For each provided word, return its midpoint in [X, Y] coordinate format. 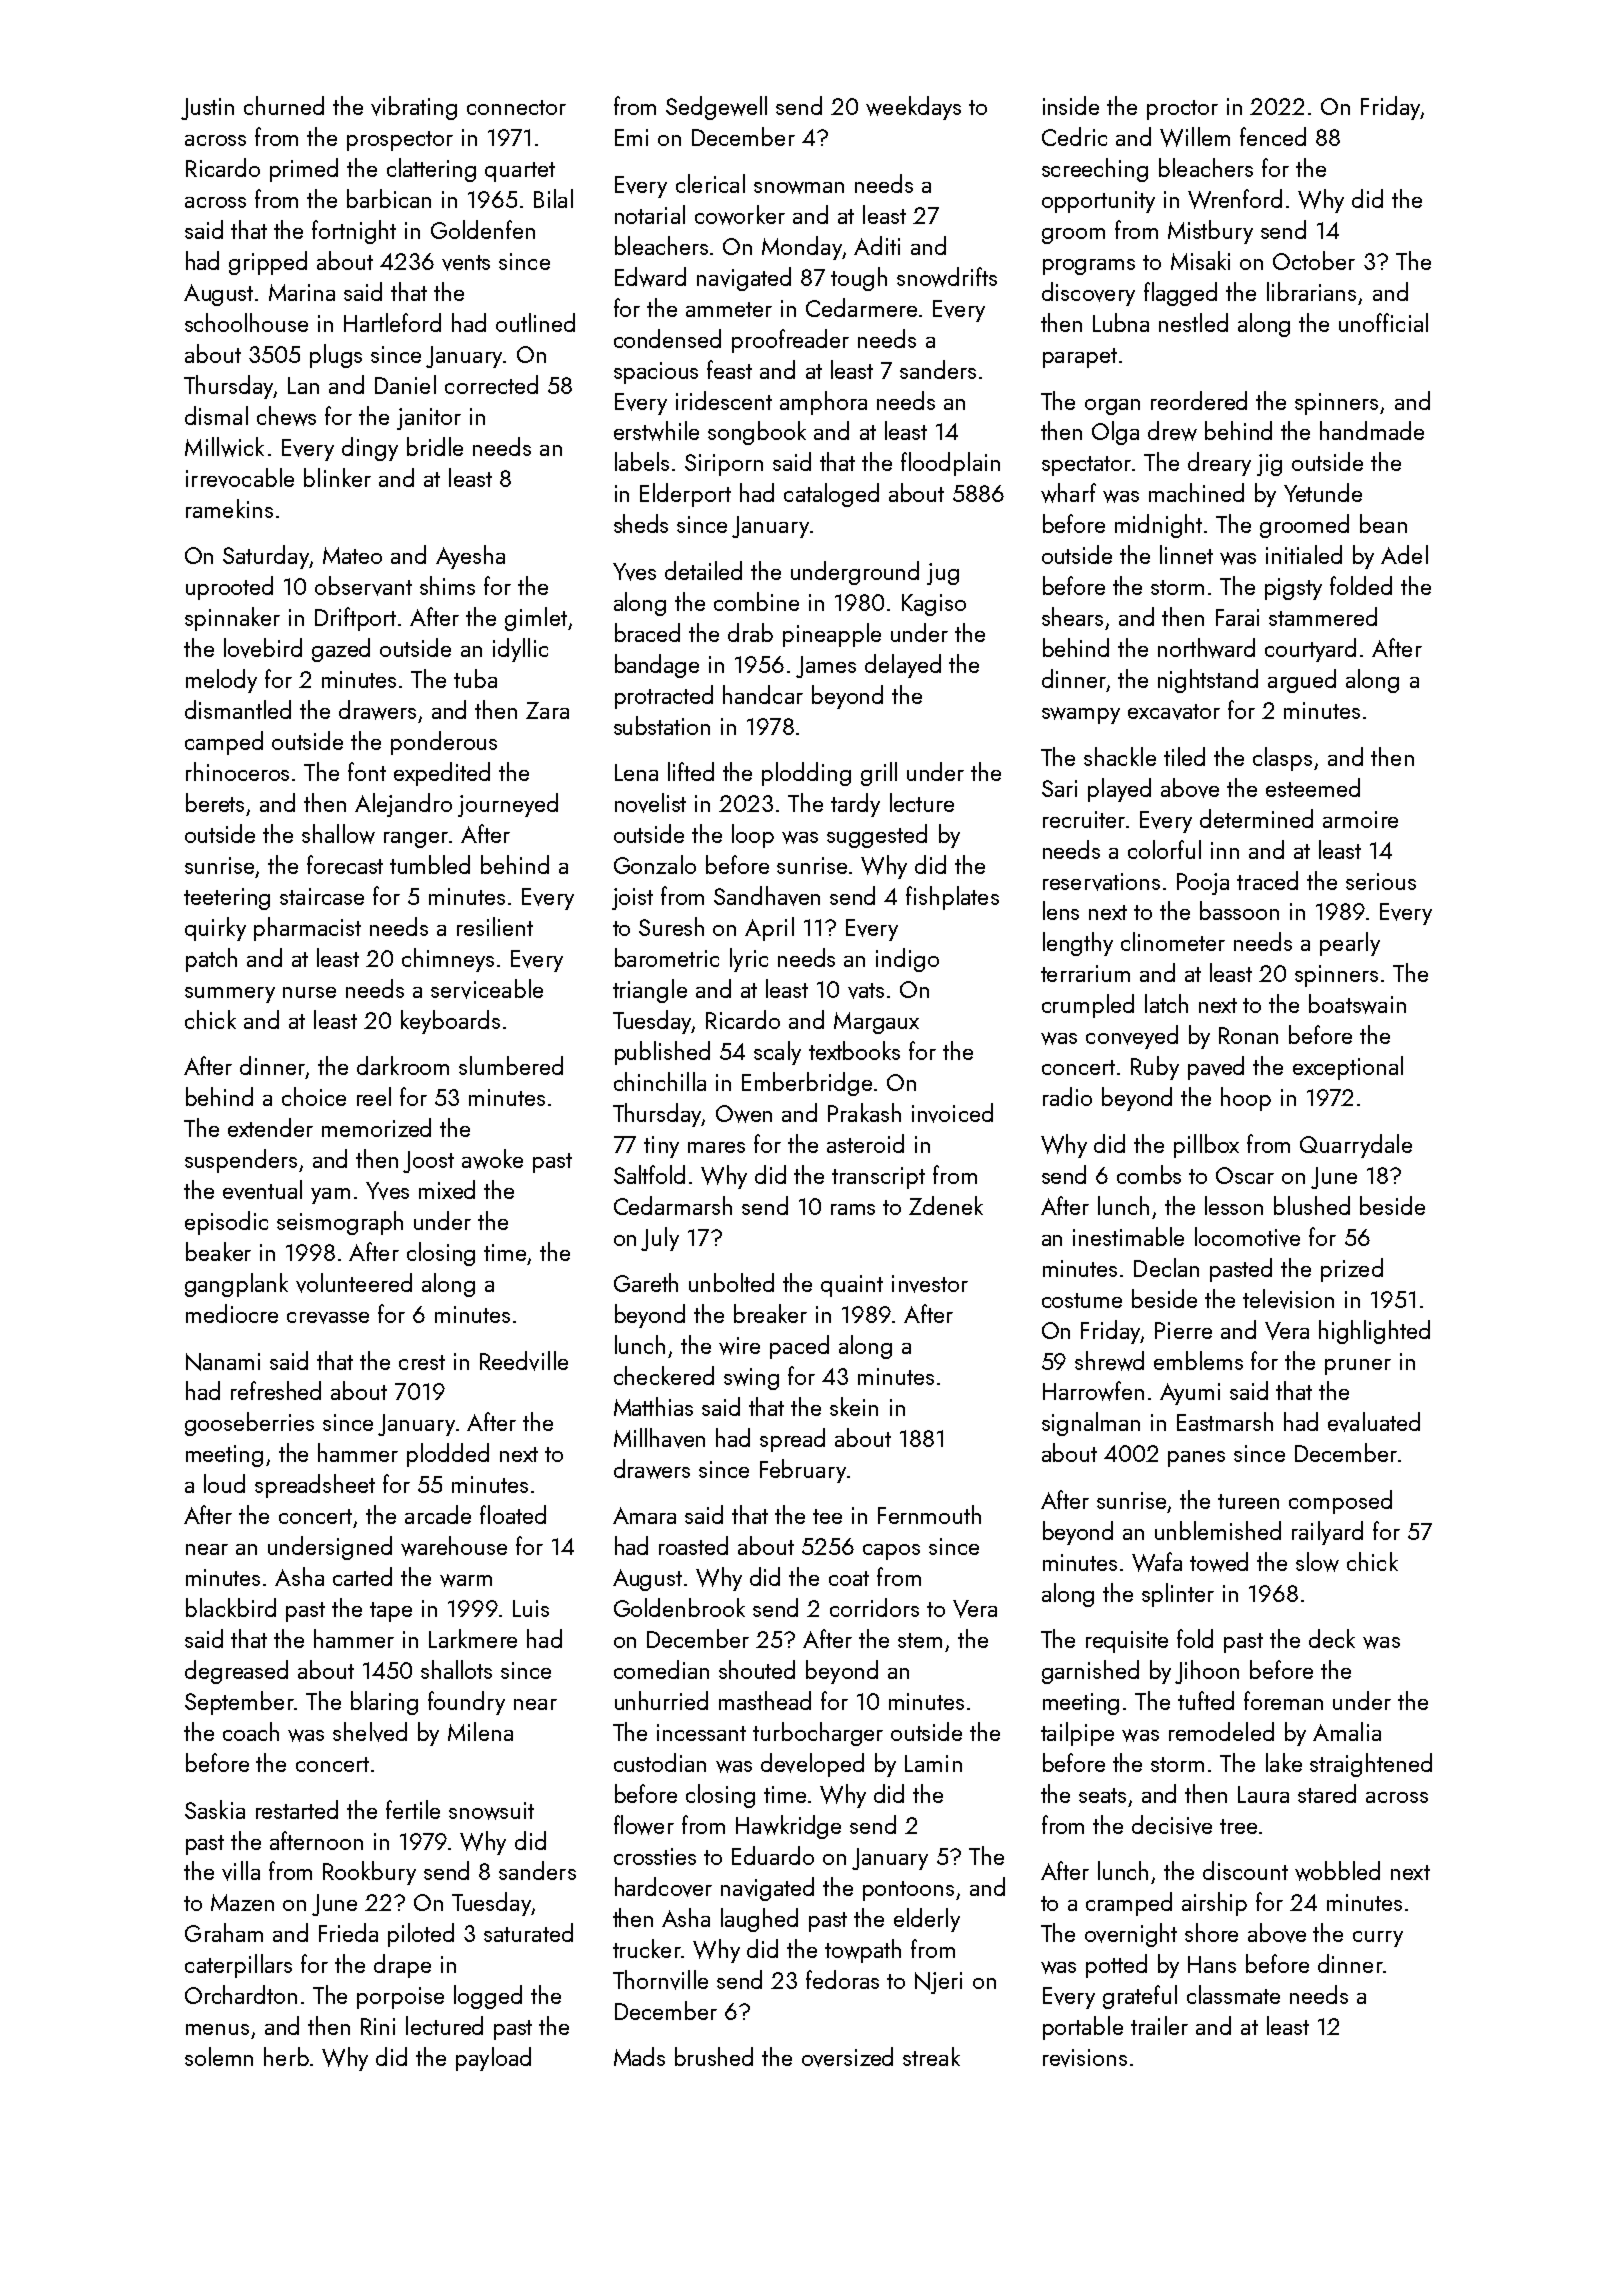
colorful [1164, 849]
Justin [207, 109]
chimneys [448, 960]
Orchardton [241, 1994]
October [1314, 260]
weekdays [913, 108]
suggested [877, 836]
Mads [639, 2056]
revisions [1085, 2058]
